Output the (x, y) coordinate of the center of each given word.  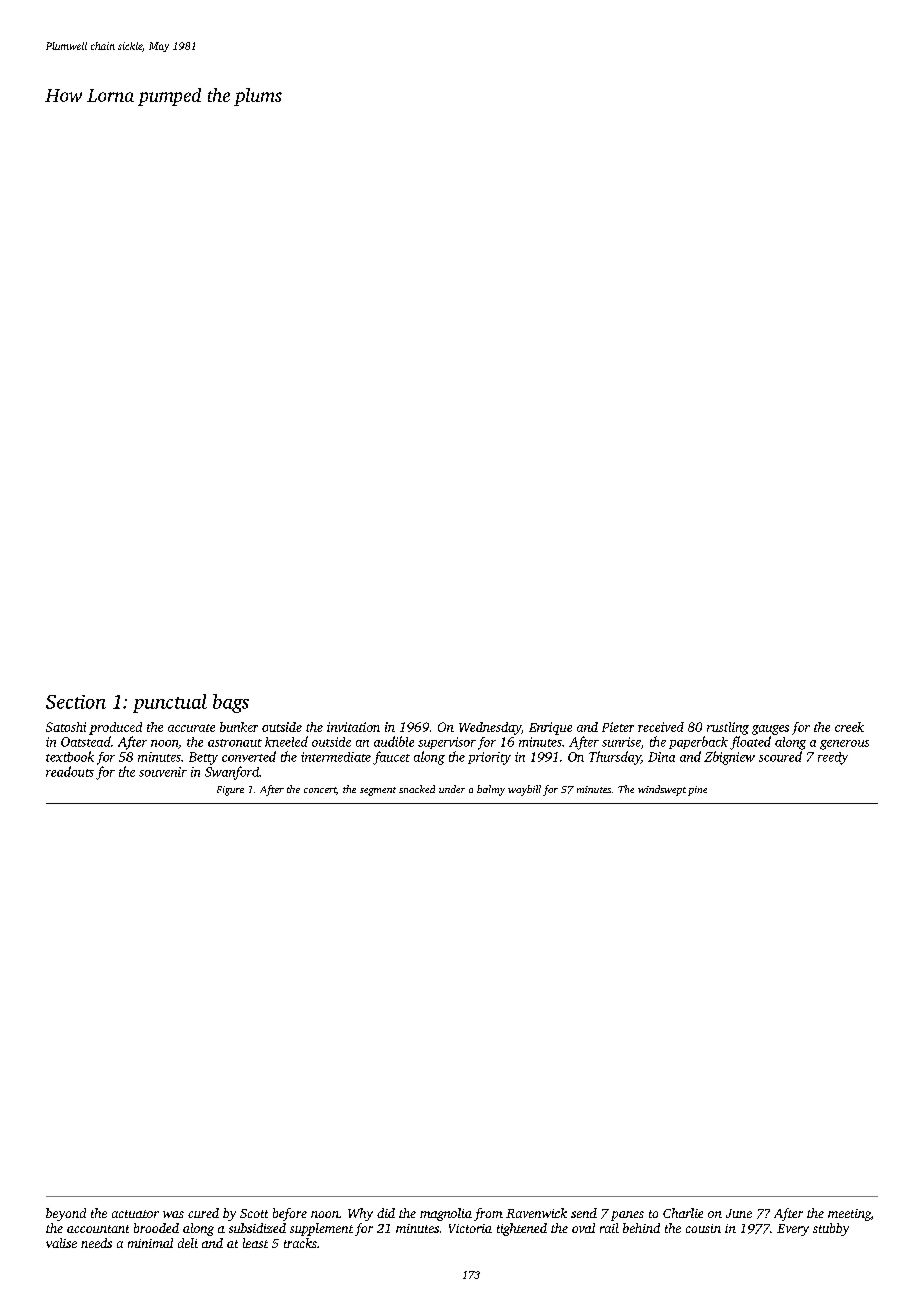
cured (203, 1213)
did (386, 1213)
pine (697, 791)
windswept (662, 790)
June (739, 1213)
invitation (353, 727)
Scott (254, 1213)
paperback (698, 742)
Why (360, 1214)
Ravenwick (536, 1213)
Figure (230, 791)
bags (231, 703)
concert (320, 790)
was (173, 1214)
